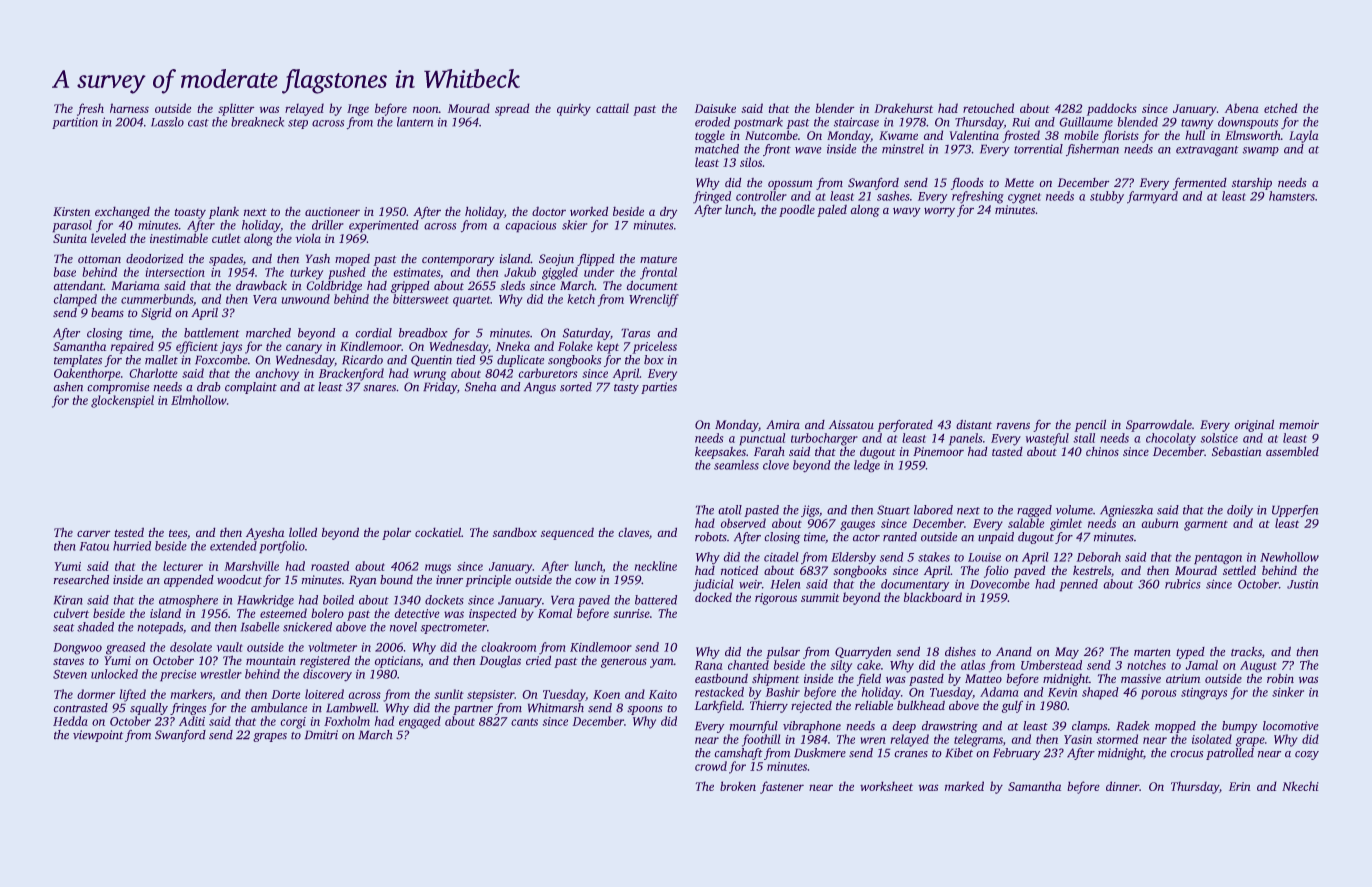  I want to click on Taras, so click(635, 333).
